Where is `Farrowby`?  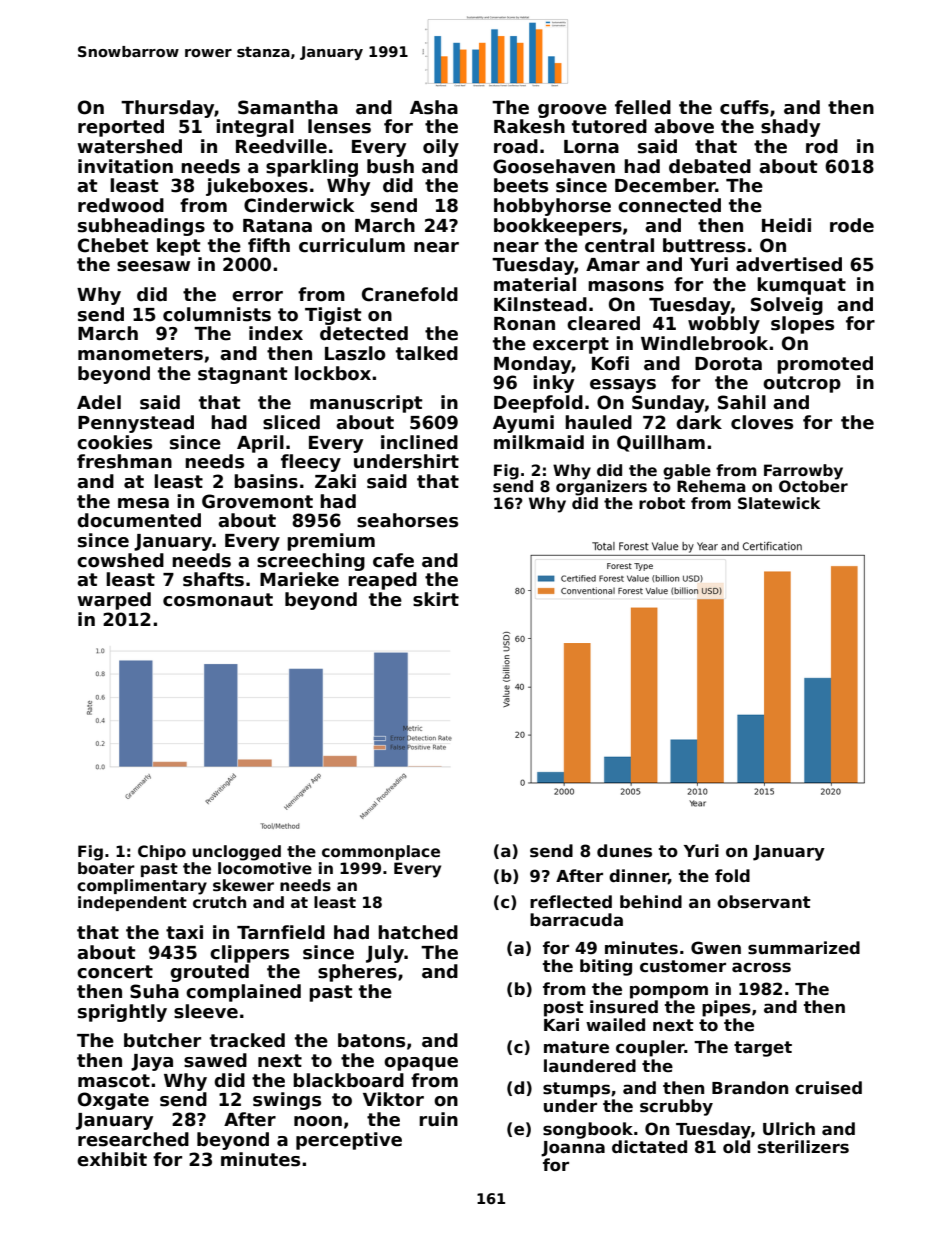
Farrowby is located at coordinates (803, 472).
